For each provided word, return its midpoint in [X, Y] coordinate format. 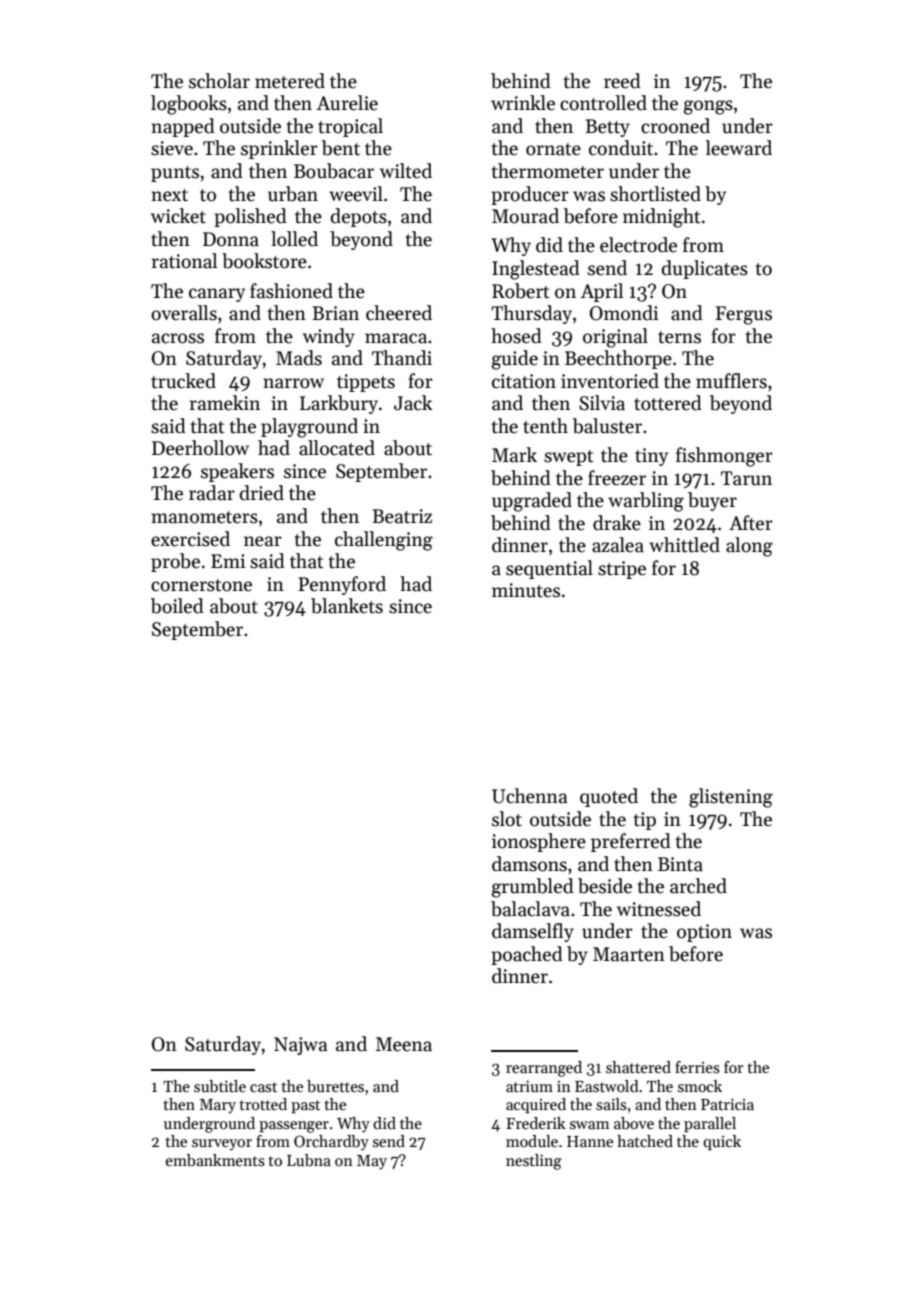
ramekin [225, 403]
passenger [294, 1127]
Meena [404, 1044]
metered [290, 81]
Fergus [743, 315]
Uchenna [529, 796]
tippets [366, 383]
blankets [347, 606]
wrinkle [523, 103]
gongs [708, 107]
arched [698, 886]
